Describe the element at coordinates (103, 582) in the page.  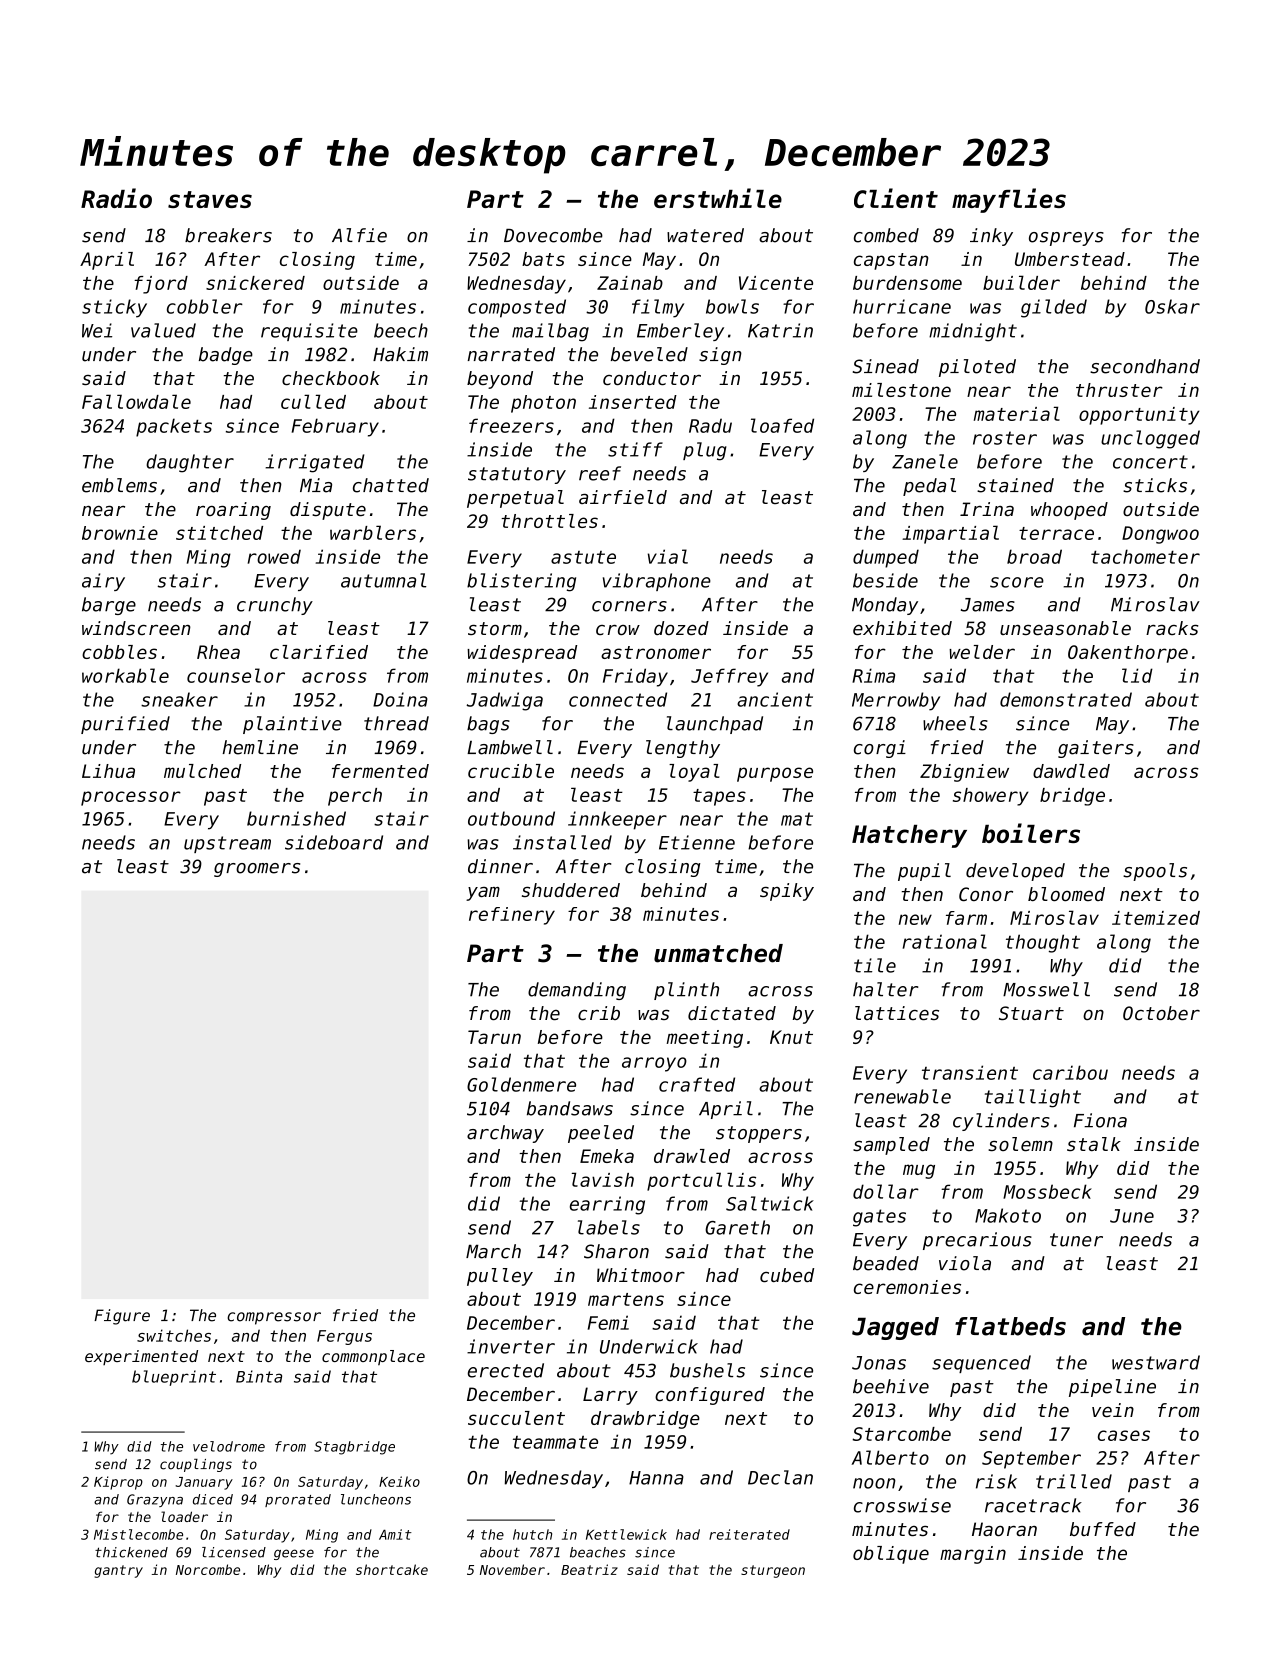
I see `airy` at that location.
